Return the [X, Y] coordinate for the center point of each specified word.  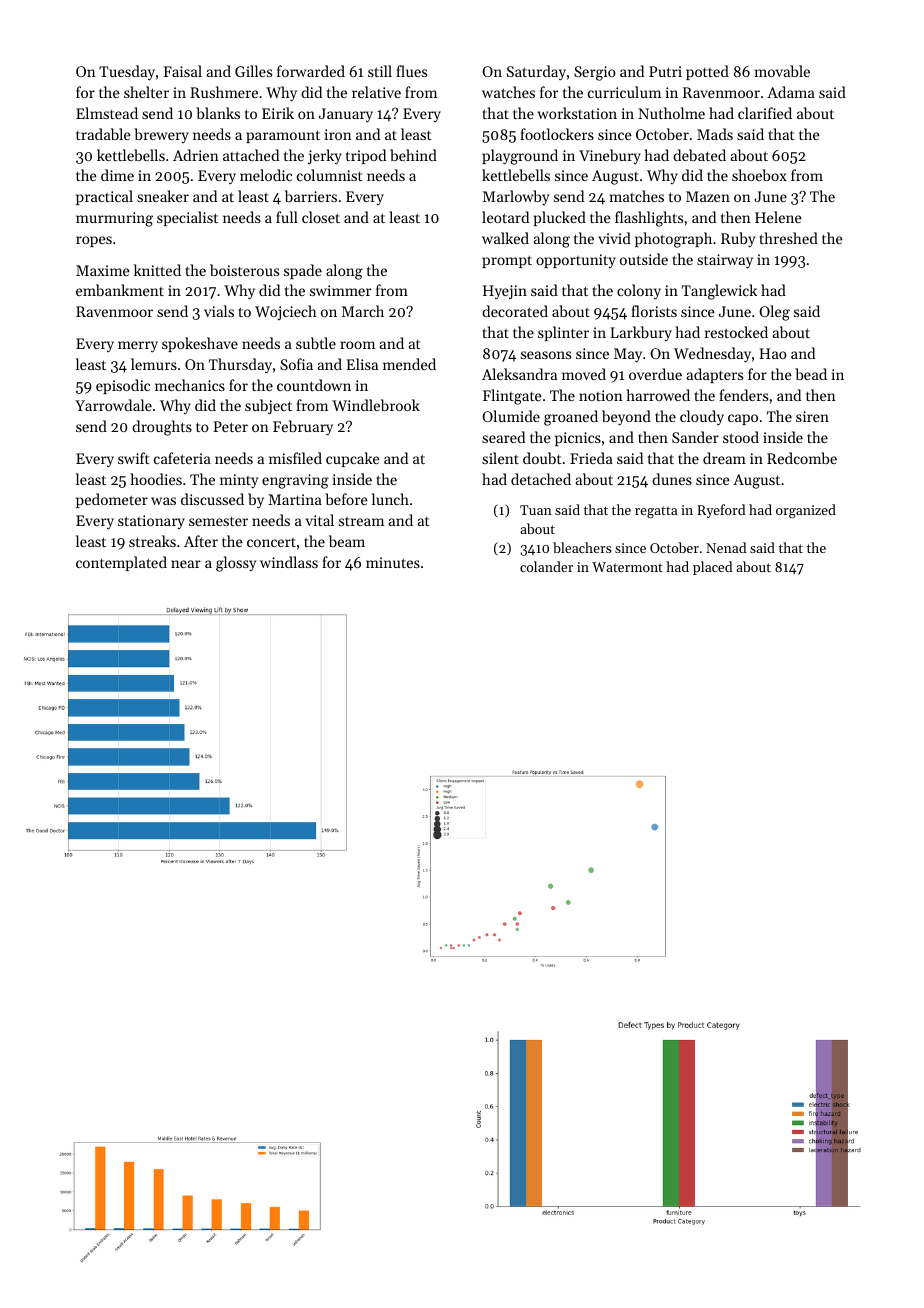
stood [741, 437]
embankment [120, 290]
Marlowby [516, 197]
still [380, 71]
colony [639, 292]
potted [707, 72]
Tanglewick [719, 292]
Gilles [253, 71]
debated [699, 155]
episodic [123, 386]
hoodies [156, 479]
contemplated [121, 563]
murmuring [114, 219]
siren [812, 416]
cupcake [353, 459]
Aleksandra [519, 374]
